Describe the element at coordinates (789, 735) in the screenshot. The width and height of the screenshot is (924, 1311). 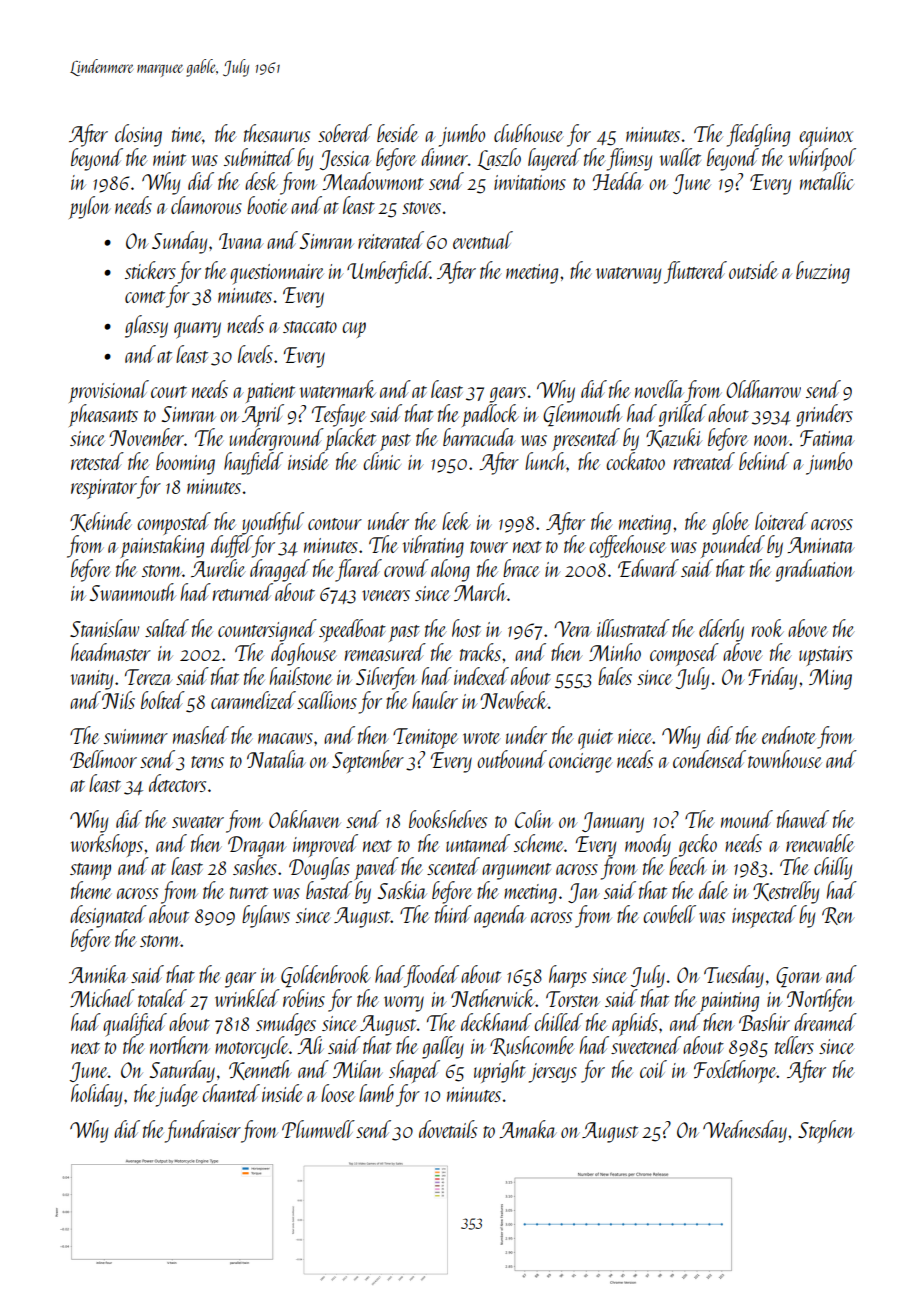
I see `endnote` at that location.
